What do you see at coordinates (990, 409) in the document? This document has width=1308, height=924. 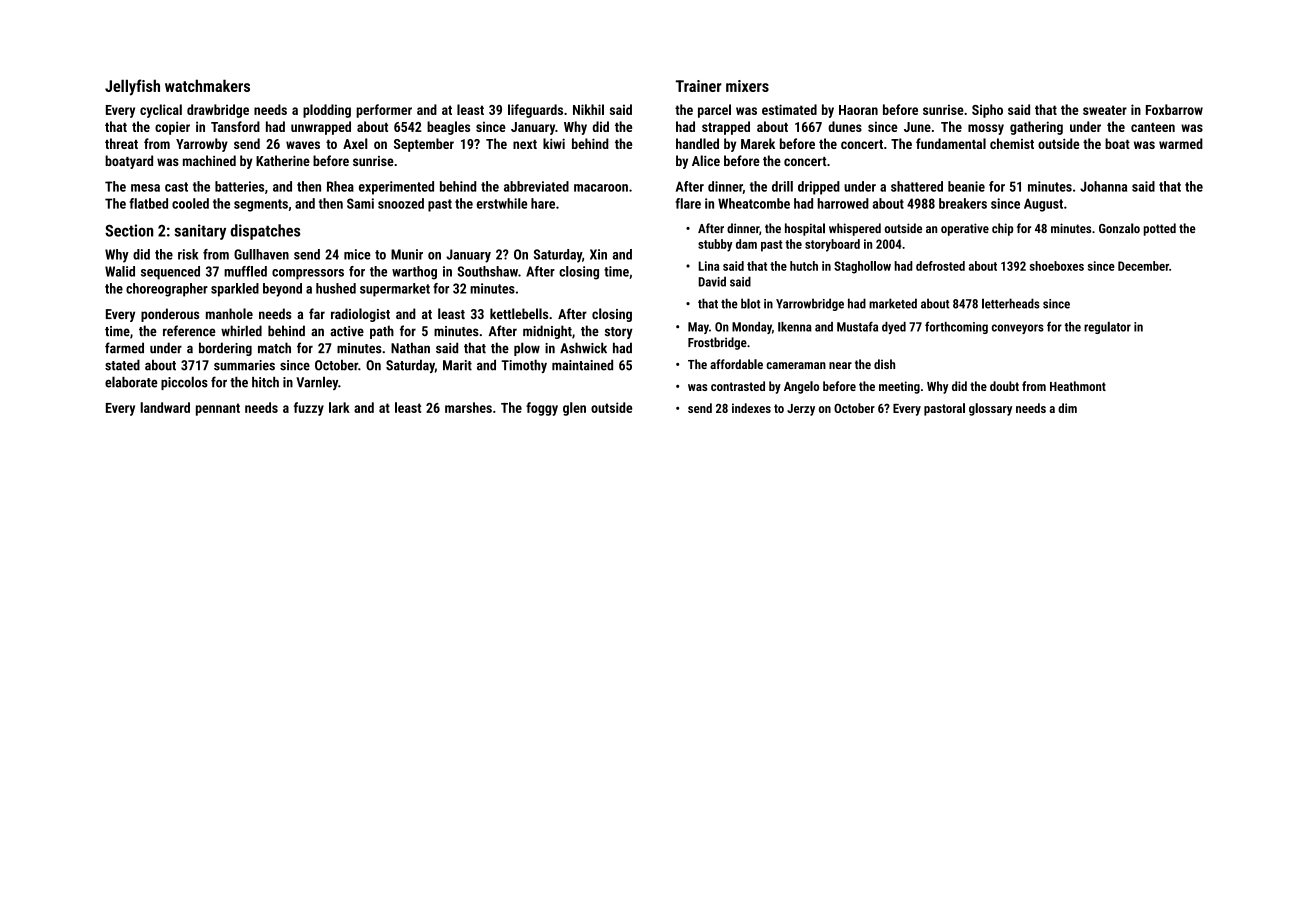 I see `glossary` at bounding box center [990, 409].
